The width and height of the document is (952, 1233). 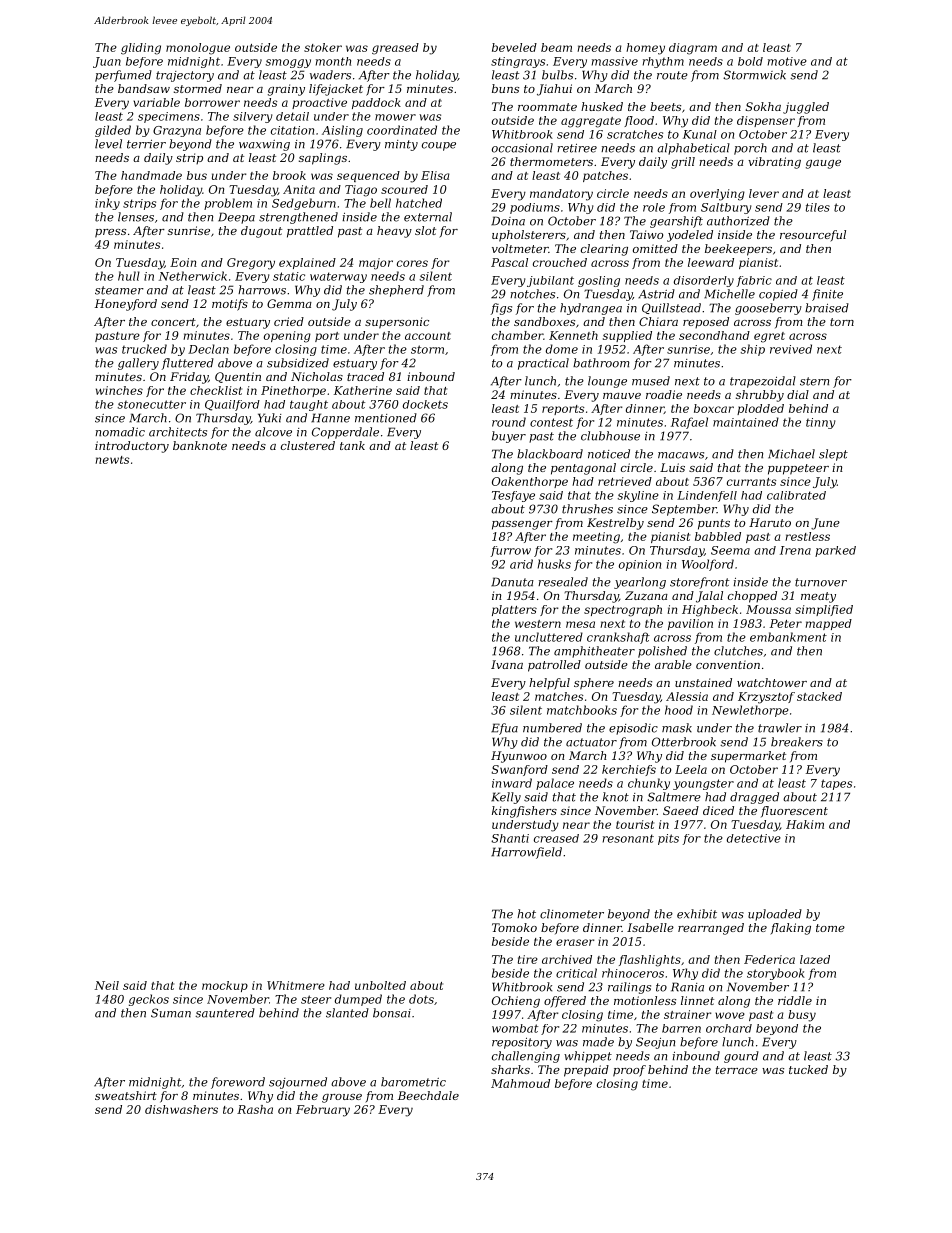 What do you see at coordinates (726, 208) in the document?
I see `Saltbury` at bounding box center [726, 208].
